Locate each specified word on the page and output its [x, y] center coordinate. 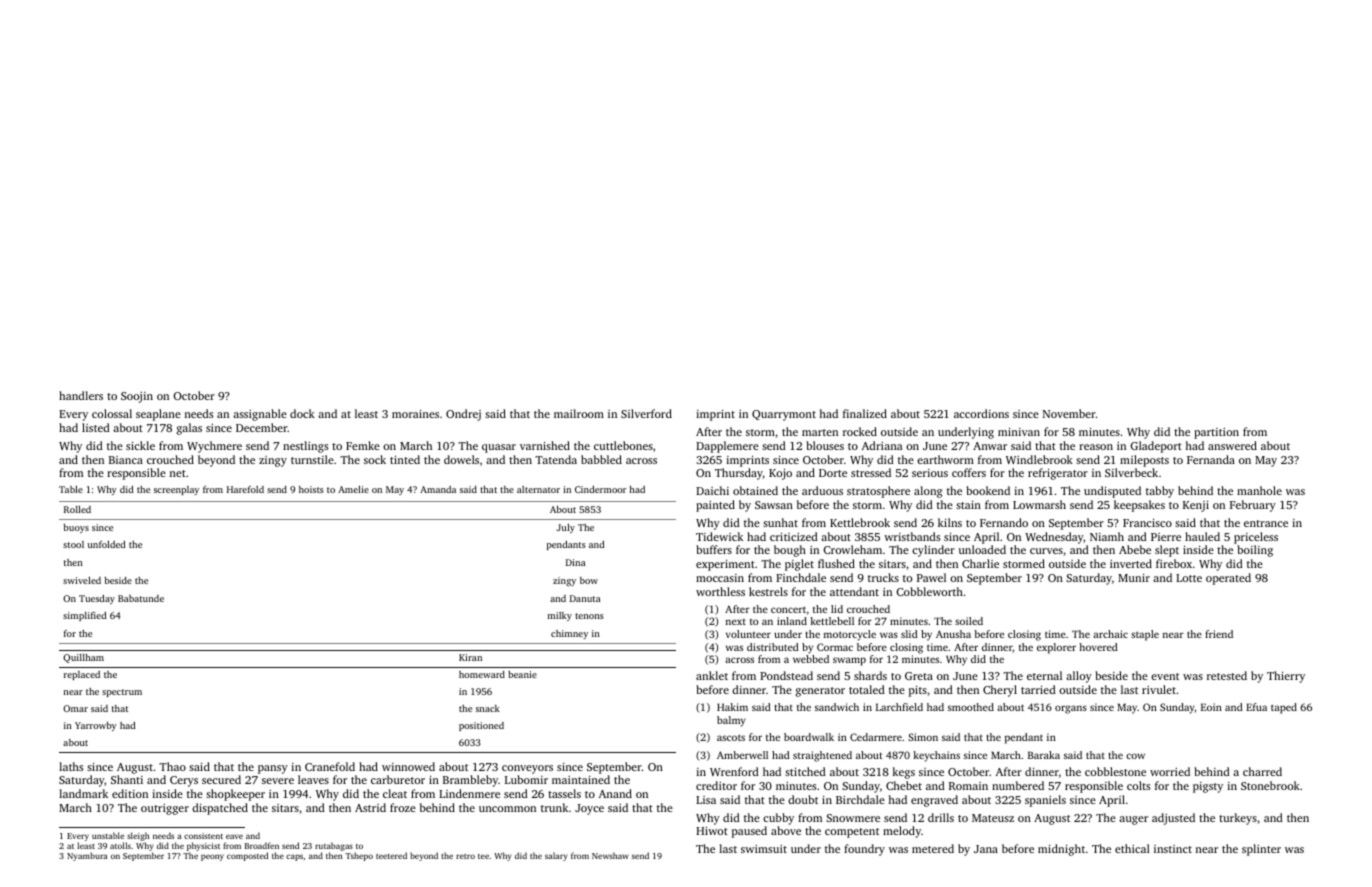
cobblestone [1115, 771]
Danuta [585, 598]
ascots [731, 737]
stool [73, 544]
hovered [1098, 647]
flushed [836, 563]
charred [1262, 771]
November [1069, 413]
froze [403, 807]
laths [71, 766]
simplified [84, 616]
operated [1228, 579]
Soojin [137, 397]
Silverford [646, 413]
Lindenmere [469, 793]
